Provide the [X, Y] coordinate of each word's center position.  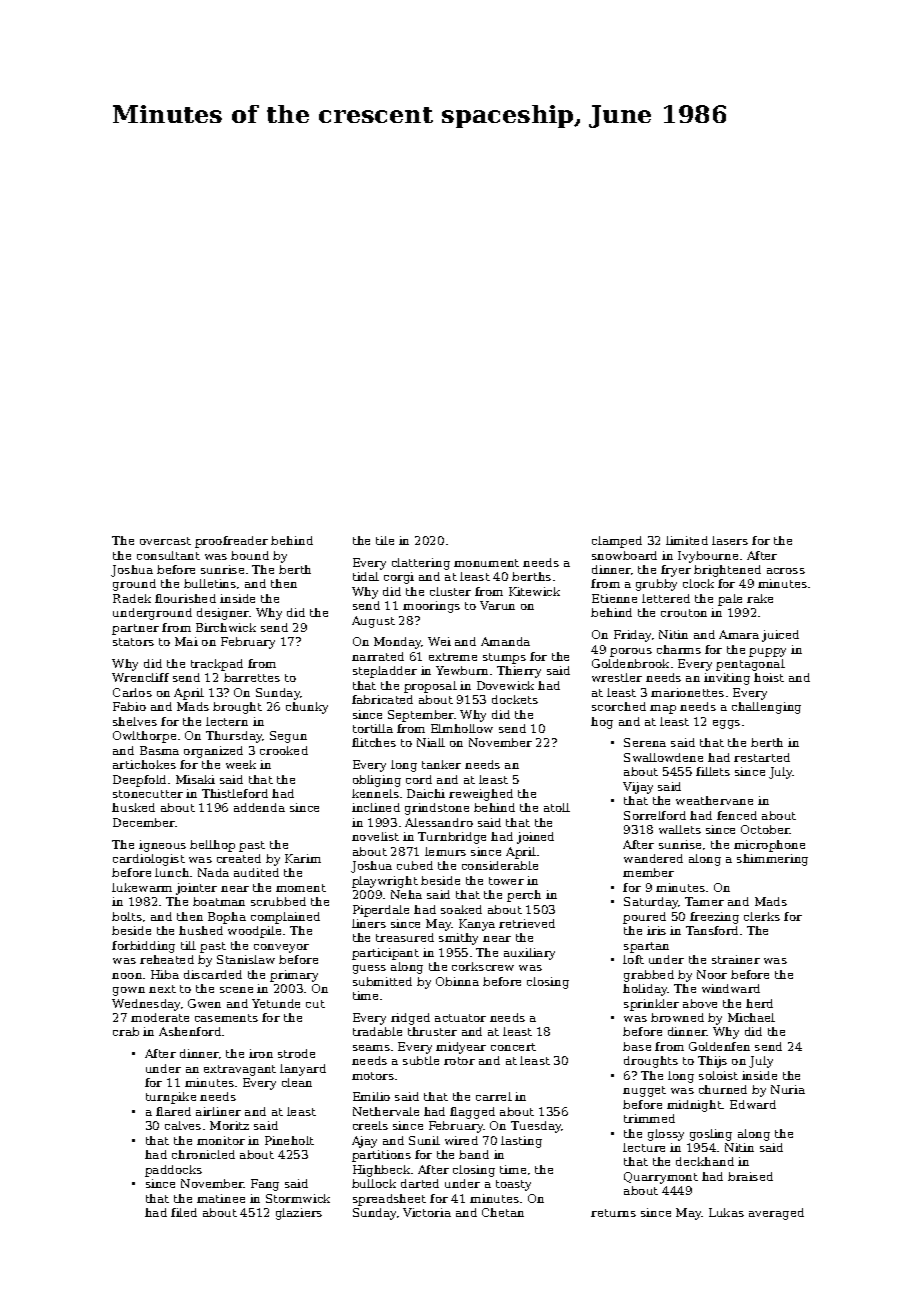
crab [126, 1031]
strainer [736, 959]
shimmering [772, 860]
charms [679, 649]
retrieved [527, 923]
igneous [162, 846]
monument [486, 563]
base [637, 1046]
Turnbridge [452, 838]
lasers [730, 540]
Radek [132, 598]
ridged [410, 1019]
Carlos [132, 692]
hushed [201, 930]
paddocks [173, 1171]
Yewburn [462, 670]
